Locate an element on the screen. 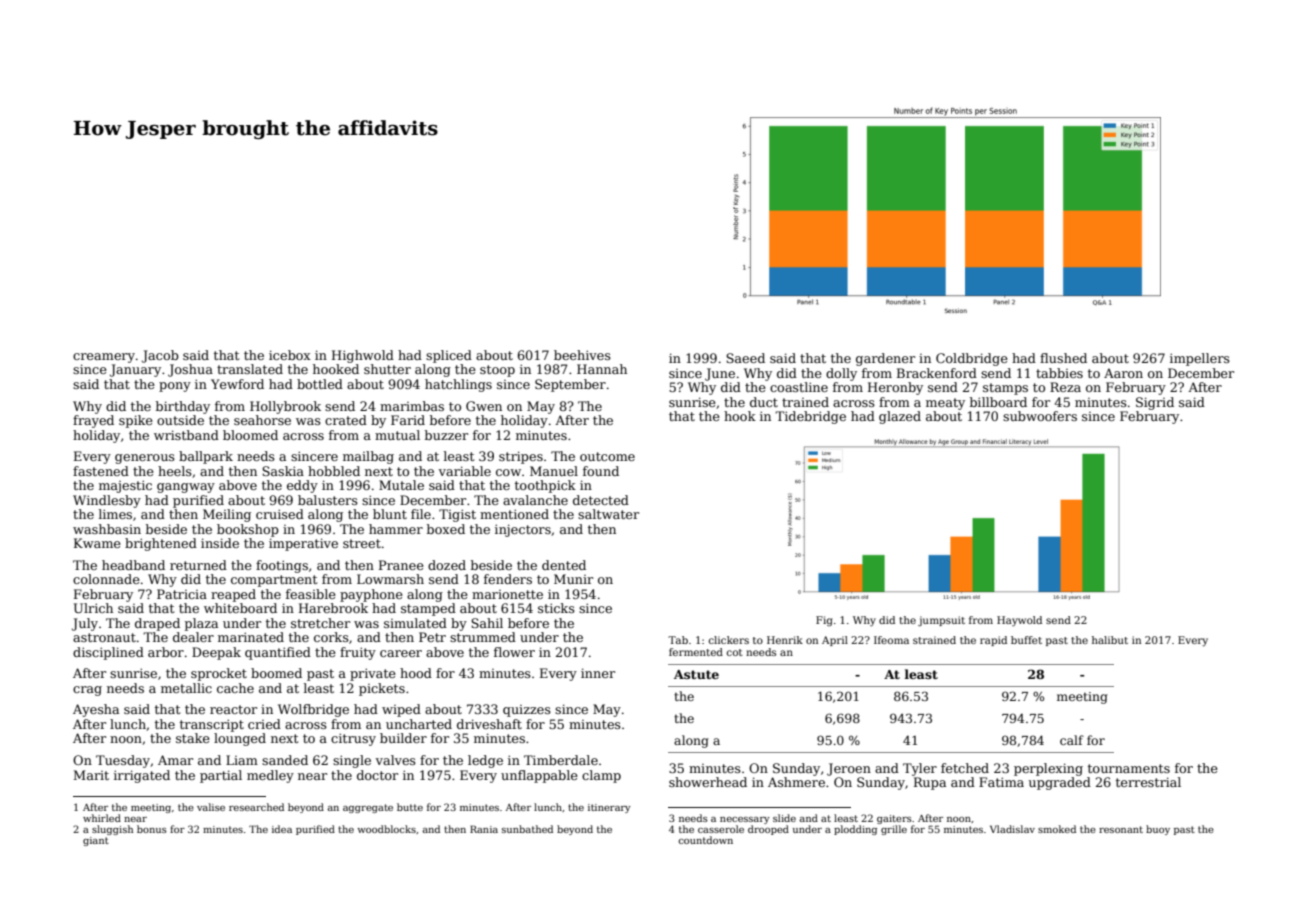  gardener is located at coordinates (885, 359).
